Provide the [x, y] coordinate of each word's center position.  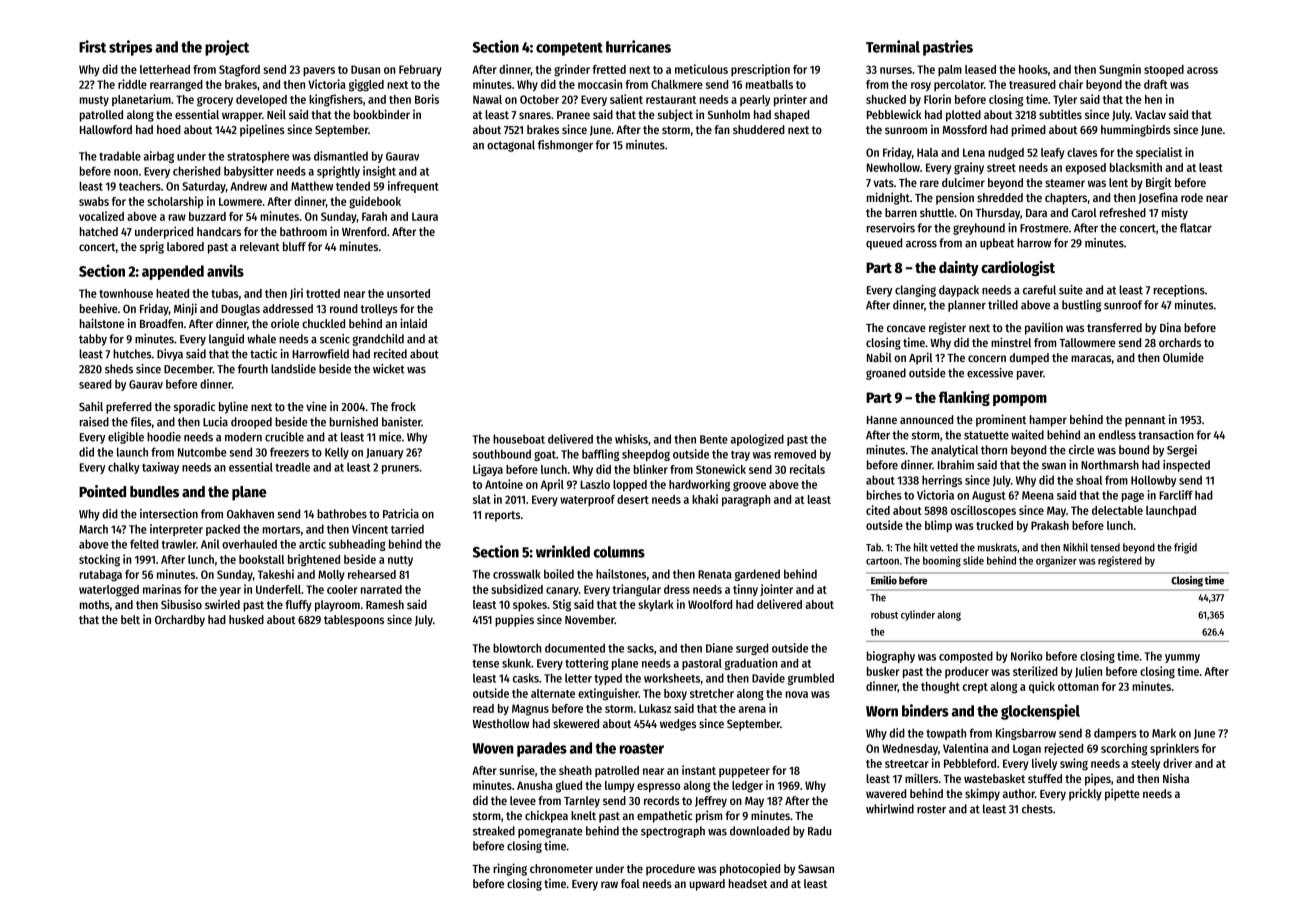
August [989, 496]
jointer [776, 590]
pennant [1145, 421]
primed [1029, 130]
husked [246, 619]
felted [144, 544]
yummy [1182, 658]
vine [316, 406]
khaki [705, 499]
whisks [631, 439]
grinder [572, 70]
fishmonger [565, 146]
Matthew [312, 186]
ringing [510, 869]
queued [884, 244]
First [92, 46]
